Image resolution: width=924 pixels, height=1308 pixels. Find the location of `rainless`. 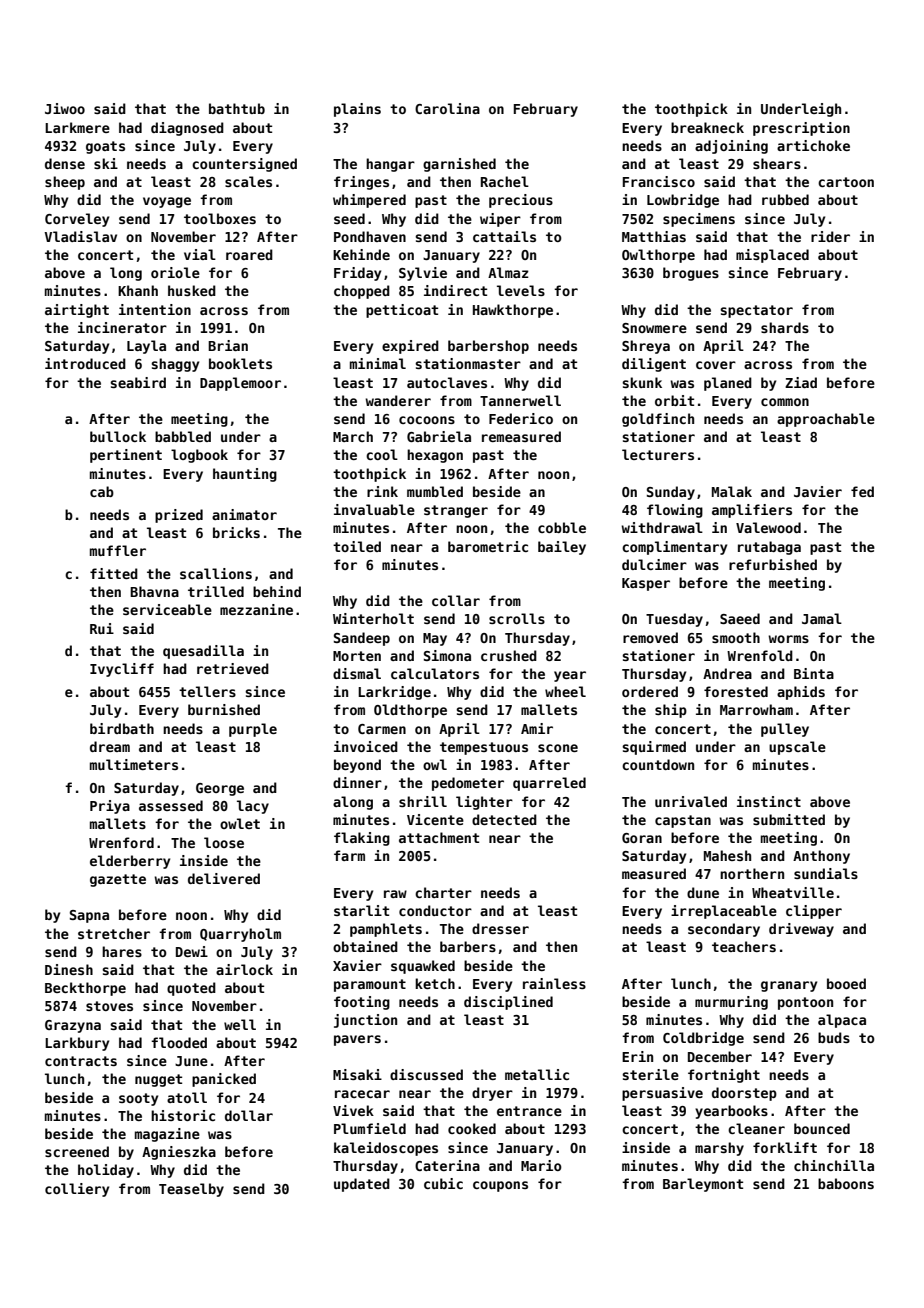

rainless is located at coordinates (554, 983).
